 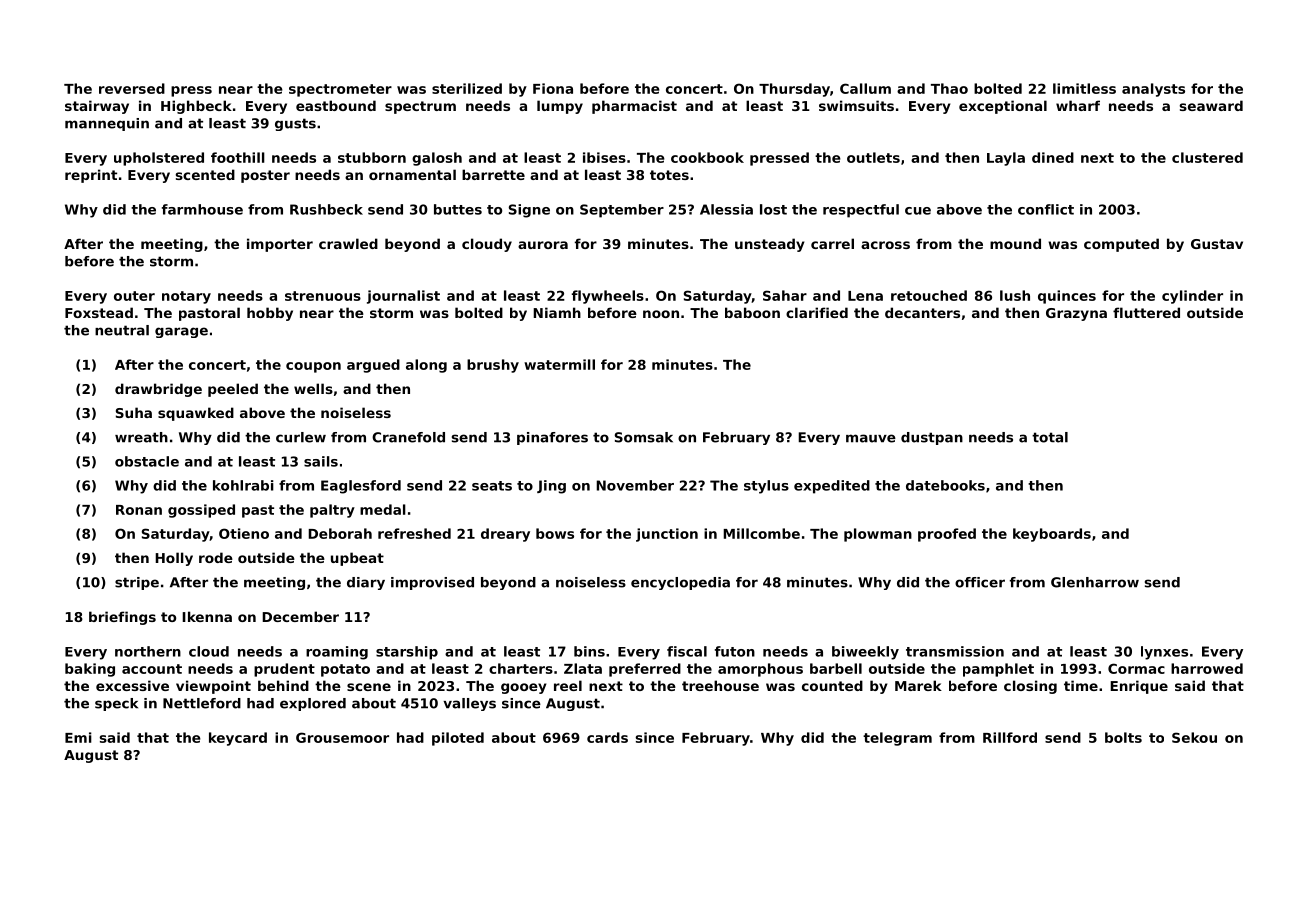 What do you see at coordinates (1095, 582) in the document?
I see `Glenharrow` at bounding box center [1095, 582].
